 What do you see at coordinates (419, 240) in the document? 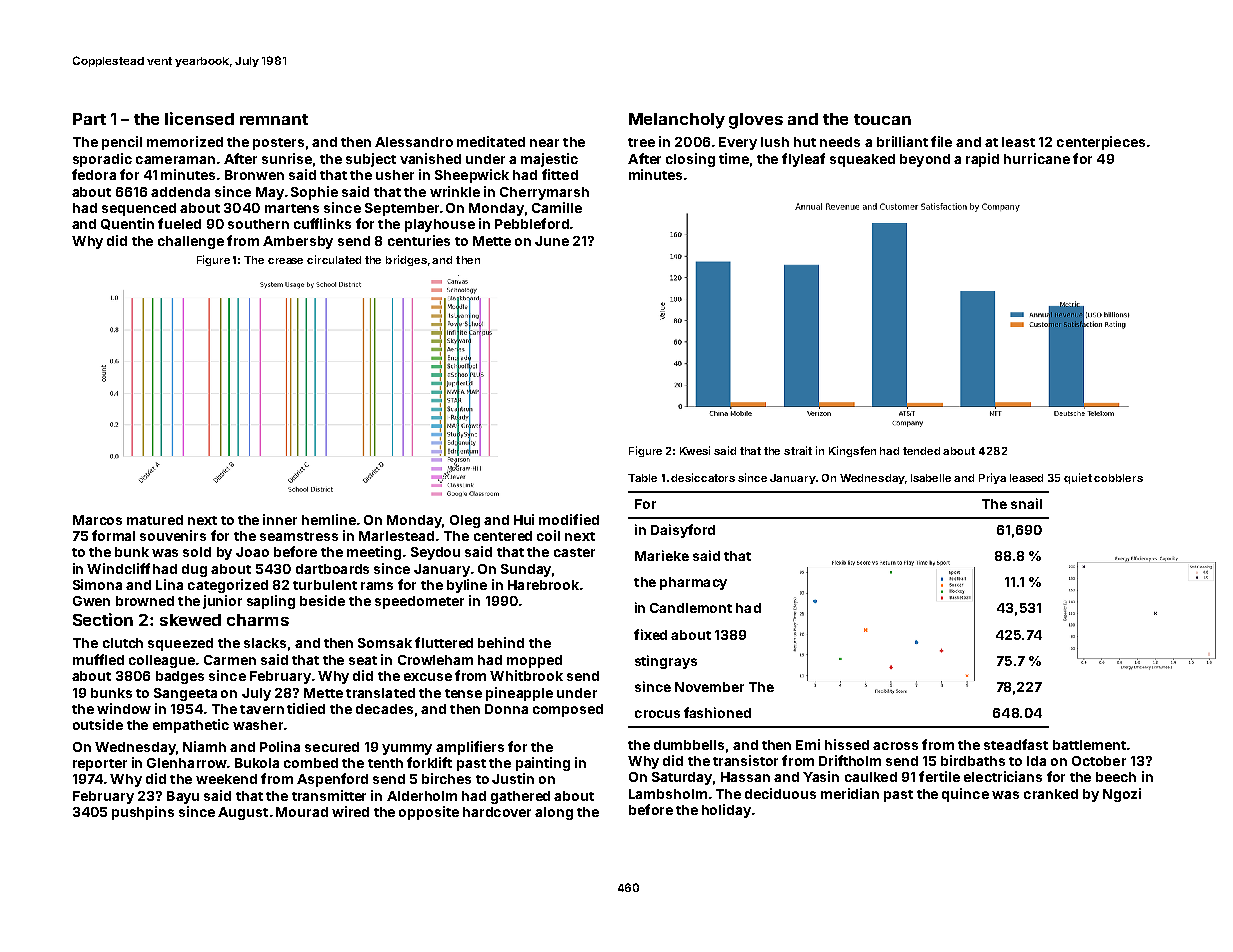
I see `centuries` at bounding box center [419, 240].
